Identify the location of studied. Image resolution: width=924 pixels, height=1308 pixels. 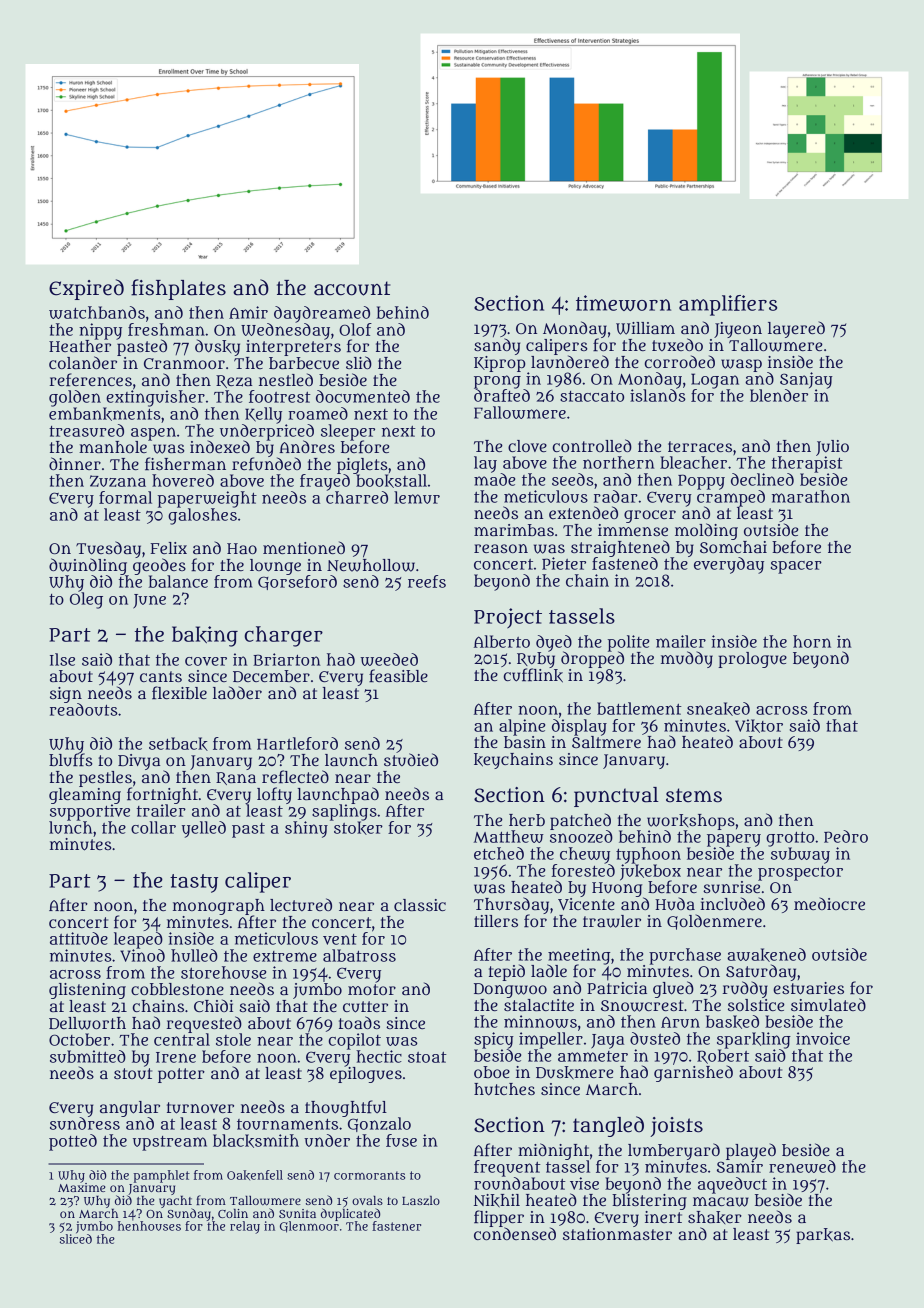
(411, 759).
